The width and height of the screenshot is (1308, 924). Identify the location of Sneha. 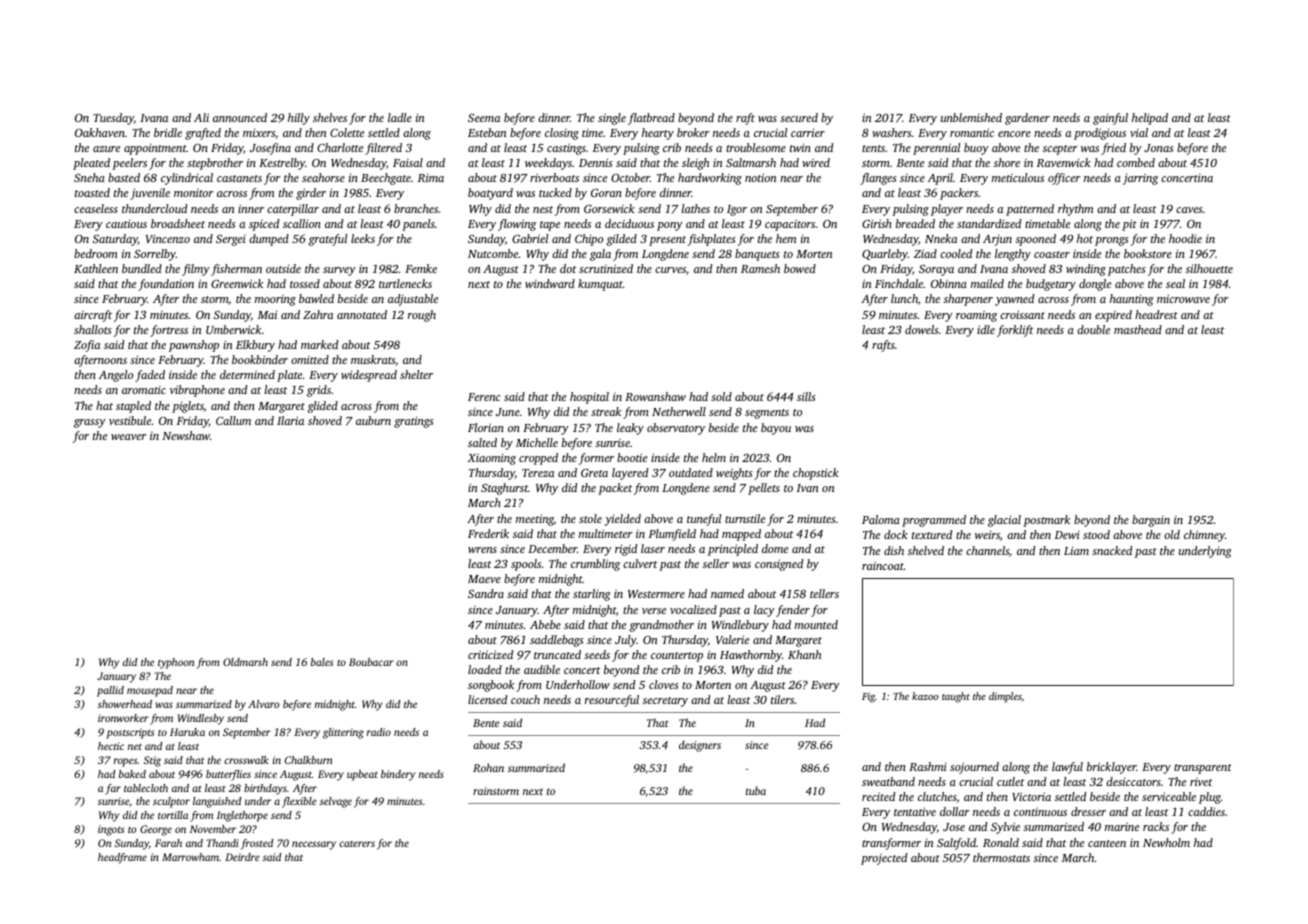
(89, 177).
